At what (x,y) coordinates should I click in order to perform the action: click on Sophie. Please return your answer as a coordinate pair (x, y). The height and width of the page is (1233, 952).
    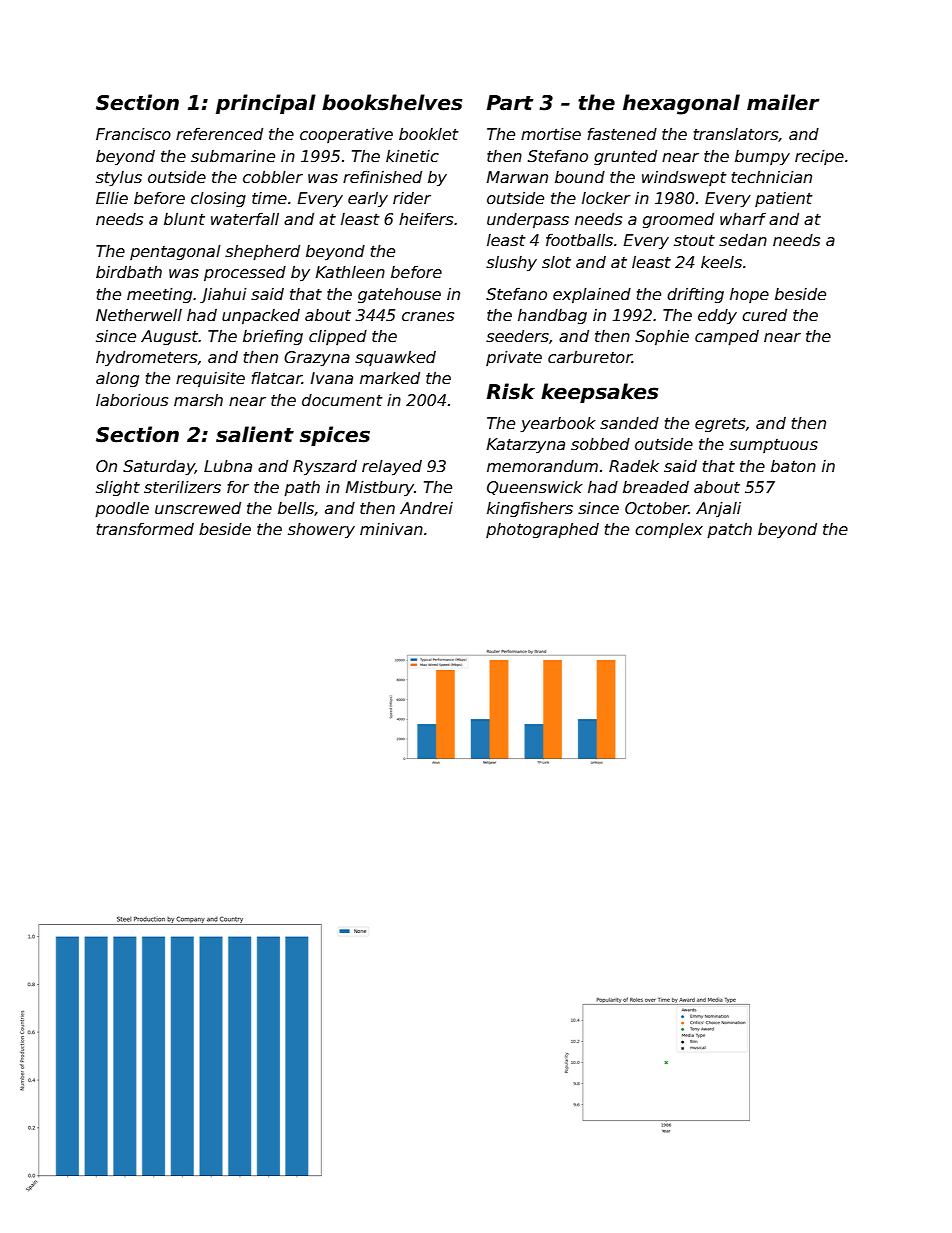
    Looking at the image, I should click on (662, 337).
